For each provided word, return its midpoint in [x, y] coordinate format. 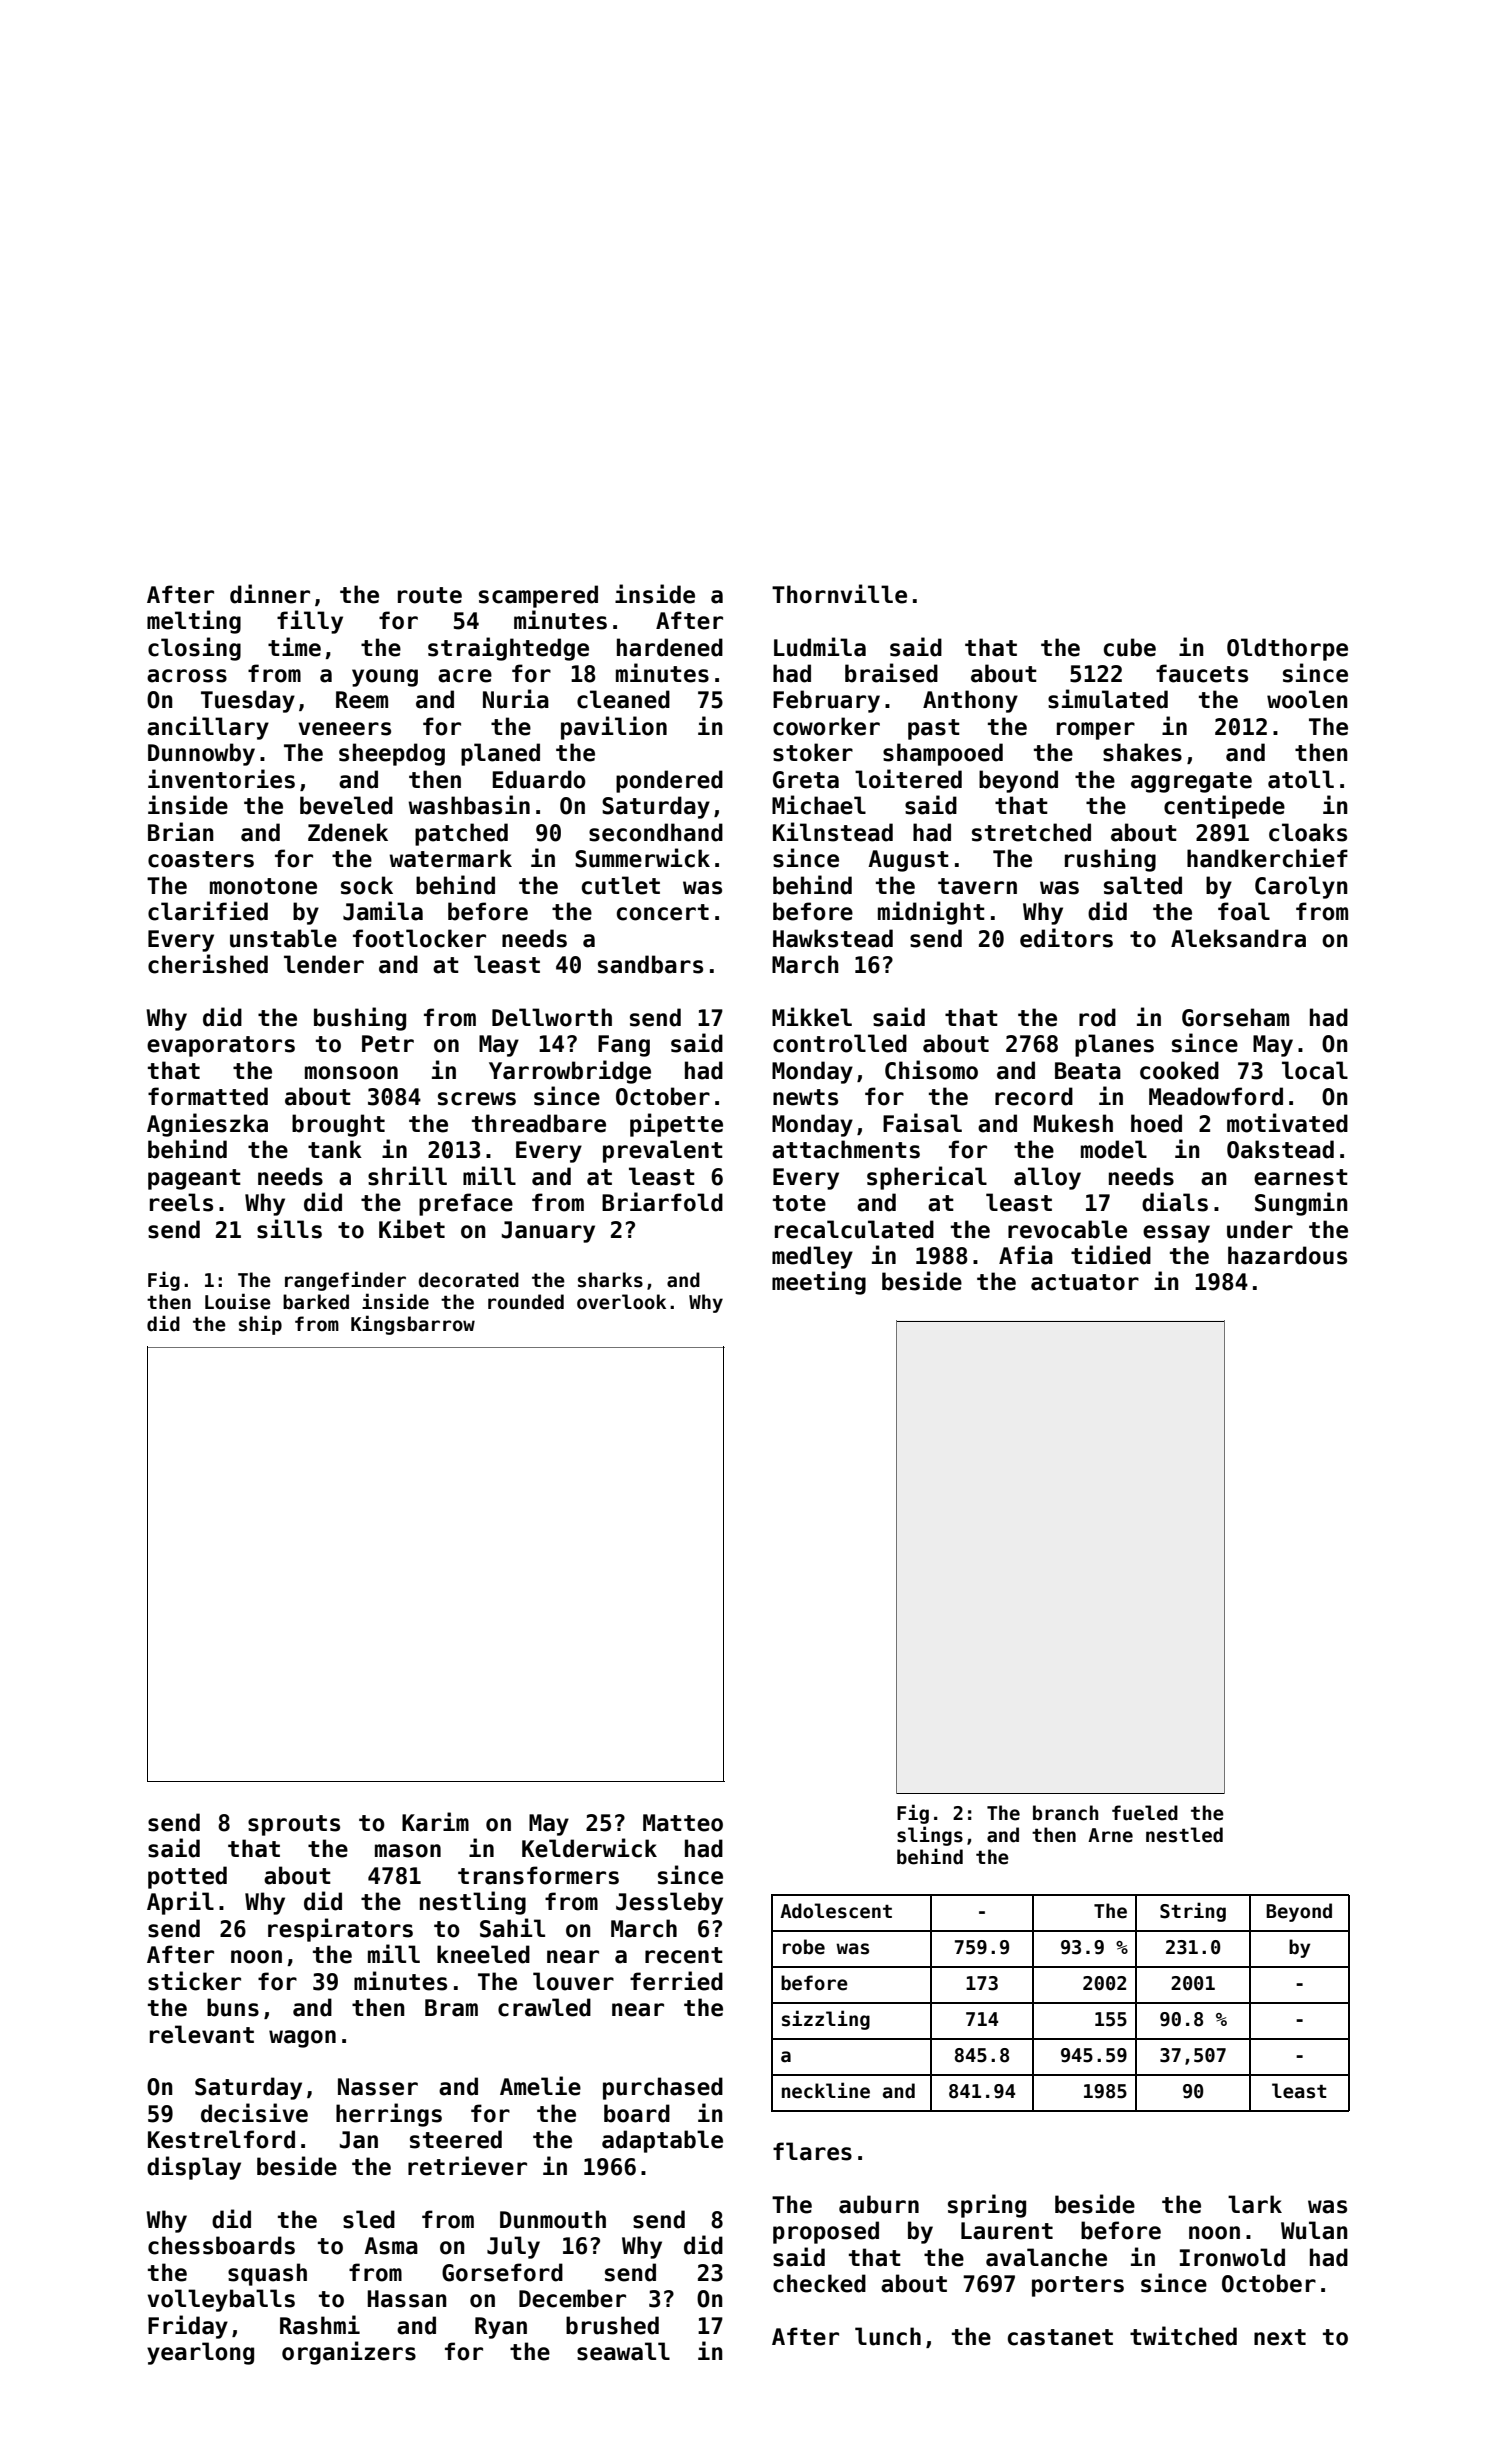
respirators [340, 1930]
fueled [1145, 1813]
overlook [621, 1302]
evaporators [221, 1046]
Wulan [1314, 2230]
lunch [888, 2336]
